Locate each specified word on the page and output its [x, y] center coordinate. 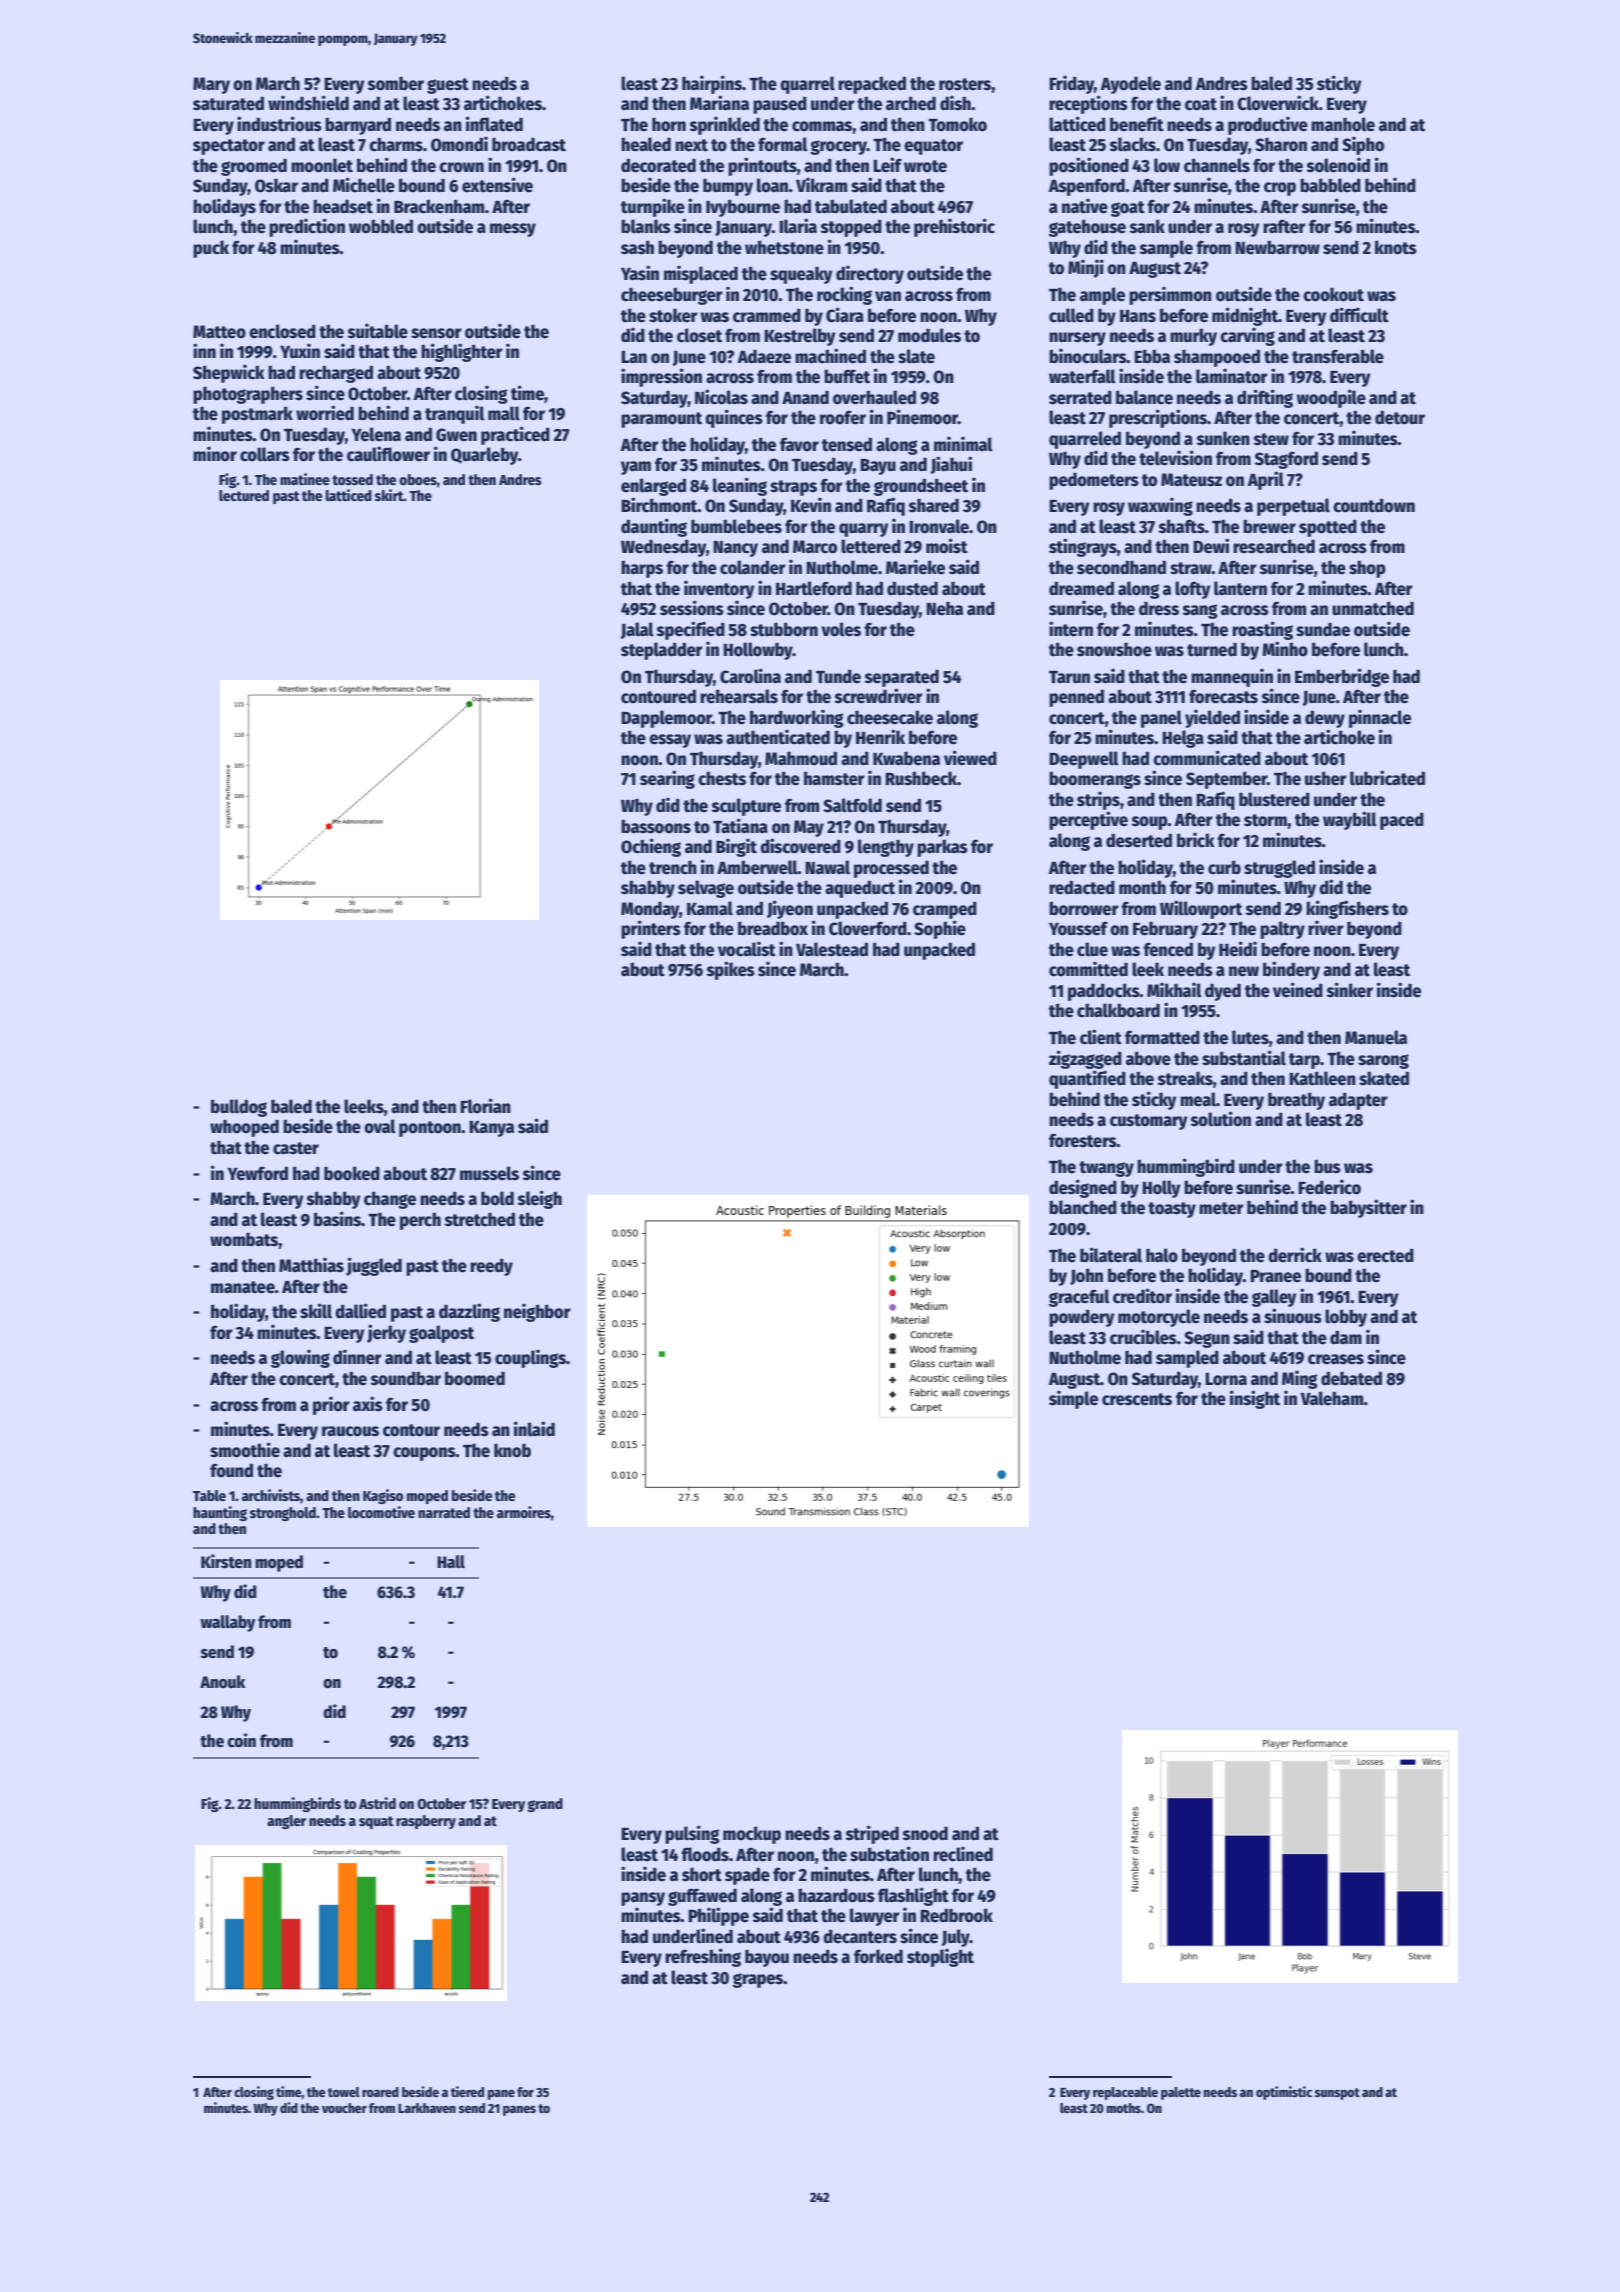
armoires [524, 1512]
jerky [386, 1333]
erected [1385, 1255]
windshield [308, 103]
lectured [244, 495]
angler [286, 1822]
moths [1124, 2108]
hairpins [712, 84]
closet [699, 335]
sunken [1223, 438]
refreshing [703, 1957]
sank [1147, 226]
